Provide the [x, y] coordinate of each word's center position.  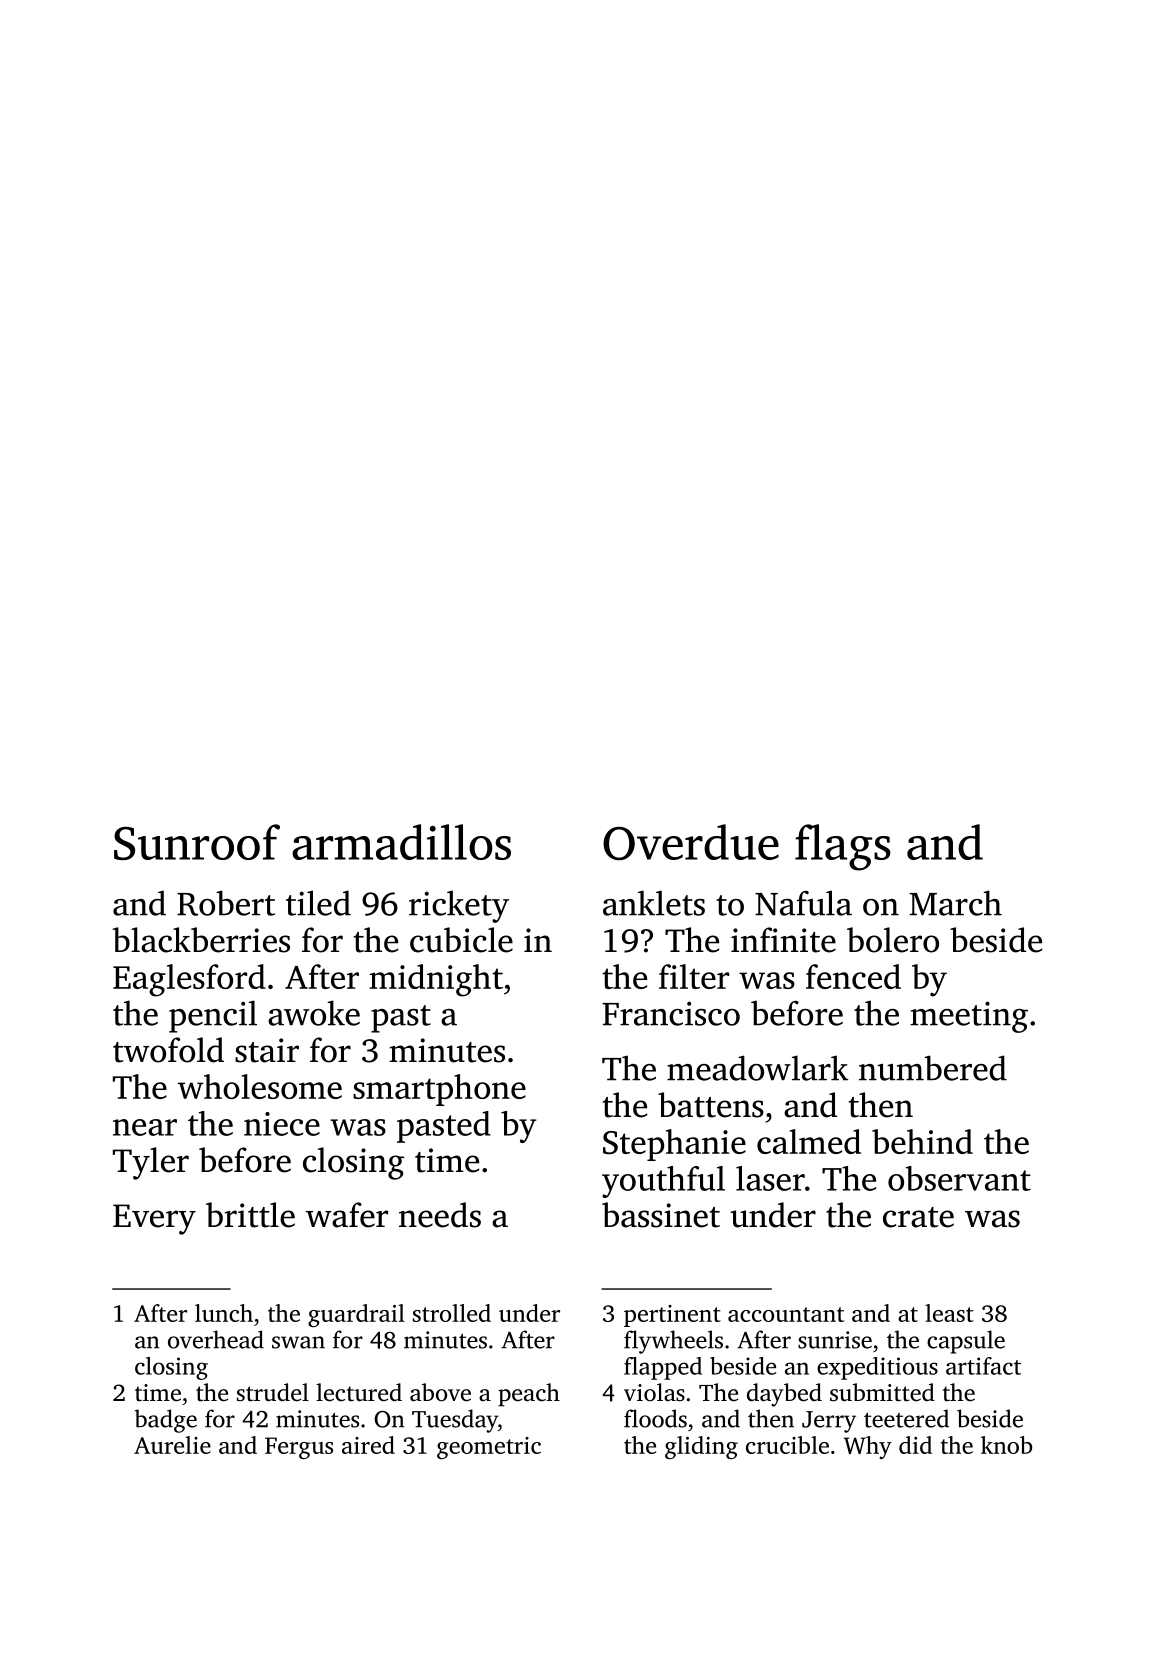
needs [440, 1215]
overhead [216, 1339]
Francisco [671, 1013]
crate [918, 1217]
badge [166, 1421]
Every [154, 1219]
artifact [983, 1366]
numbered [933, 1068]
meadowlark [757, 1068]
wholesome [260, 1086]
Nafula [803, 903]
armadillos [401, 842]
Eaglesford [189, 980]
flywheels [673, 1342]
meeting [969, 1017]
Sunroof [197, 842]
